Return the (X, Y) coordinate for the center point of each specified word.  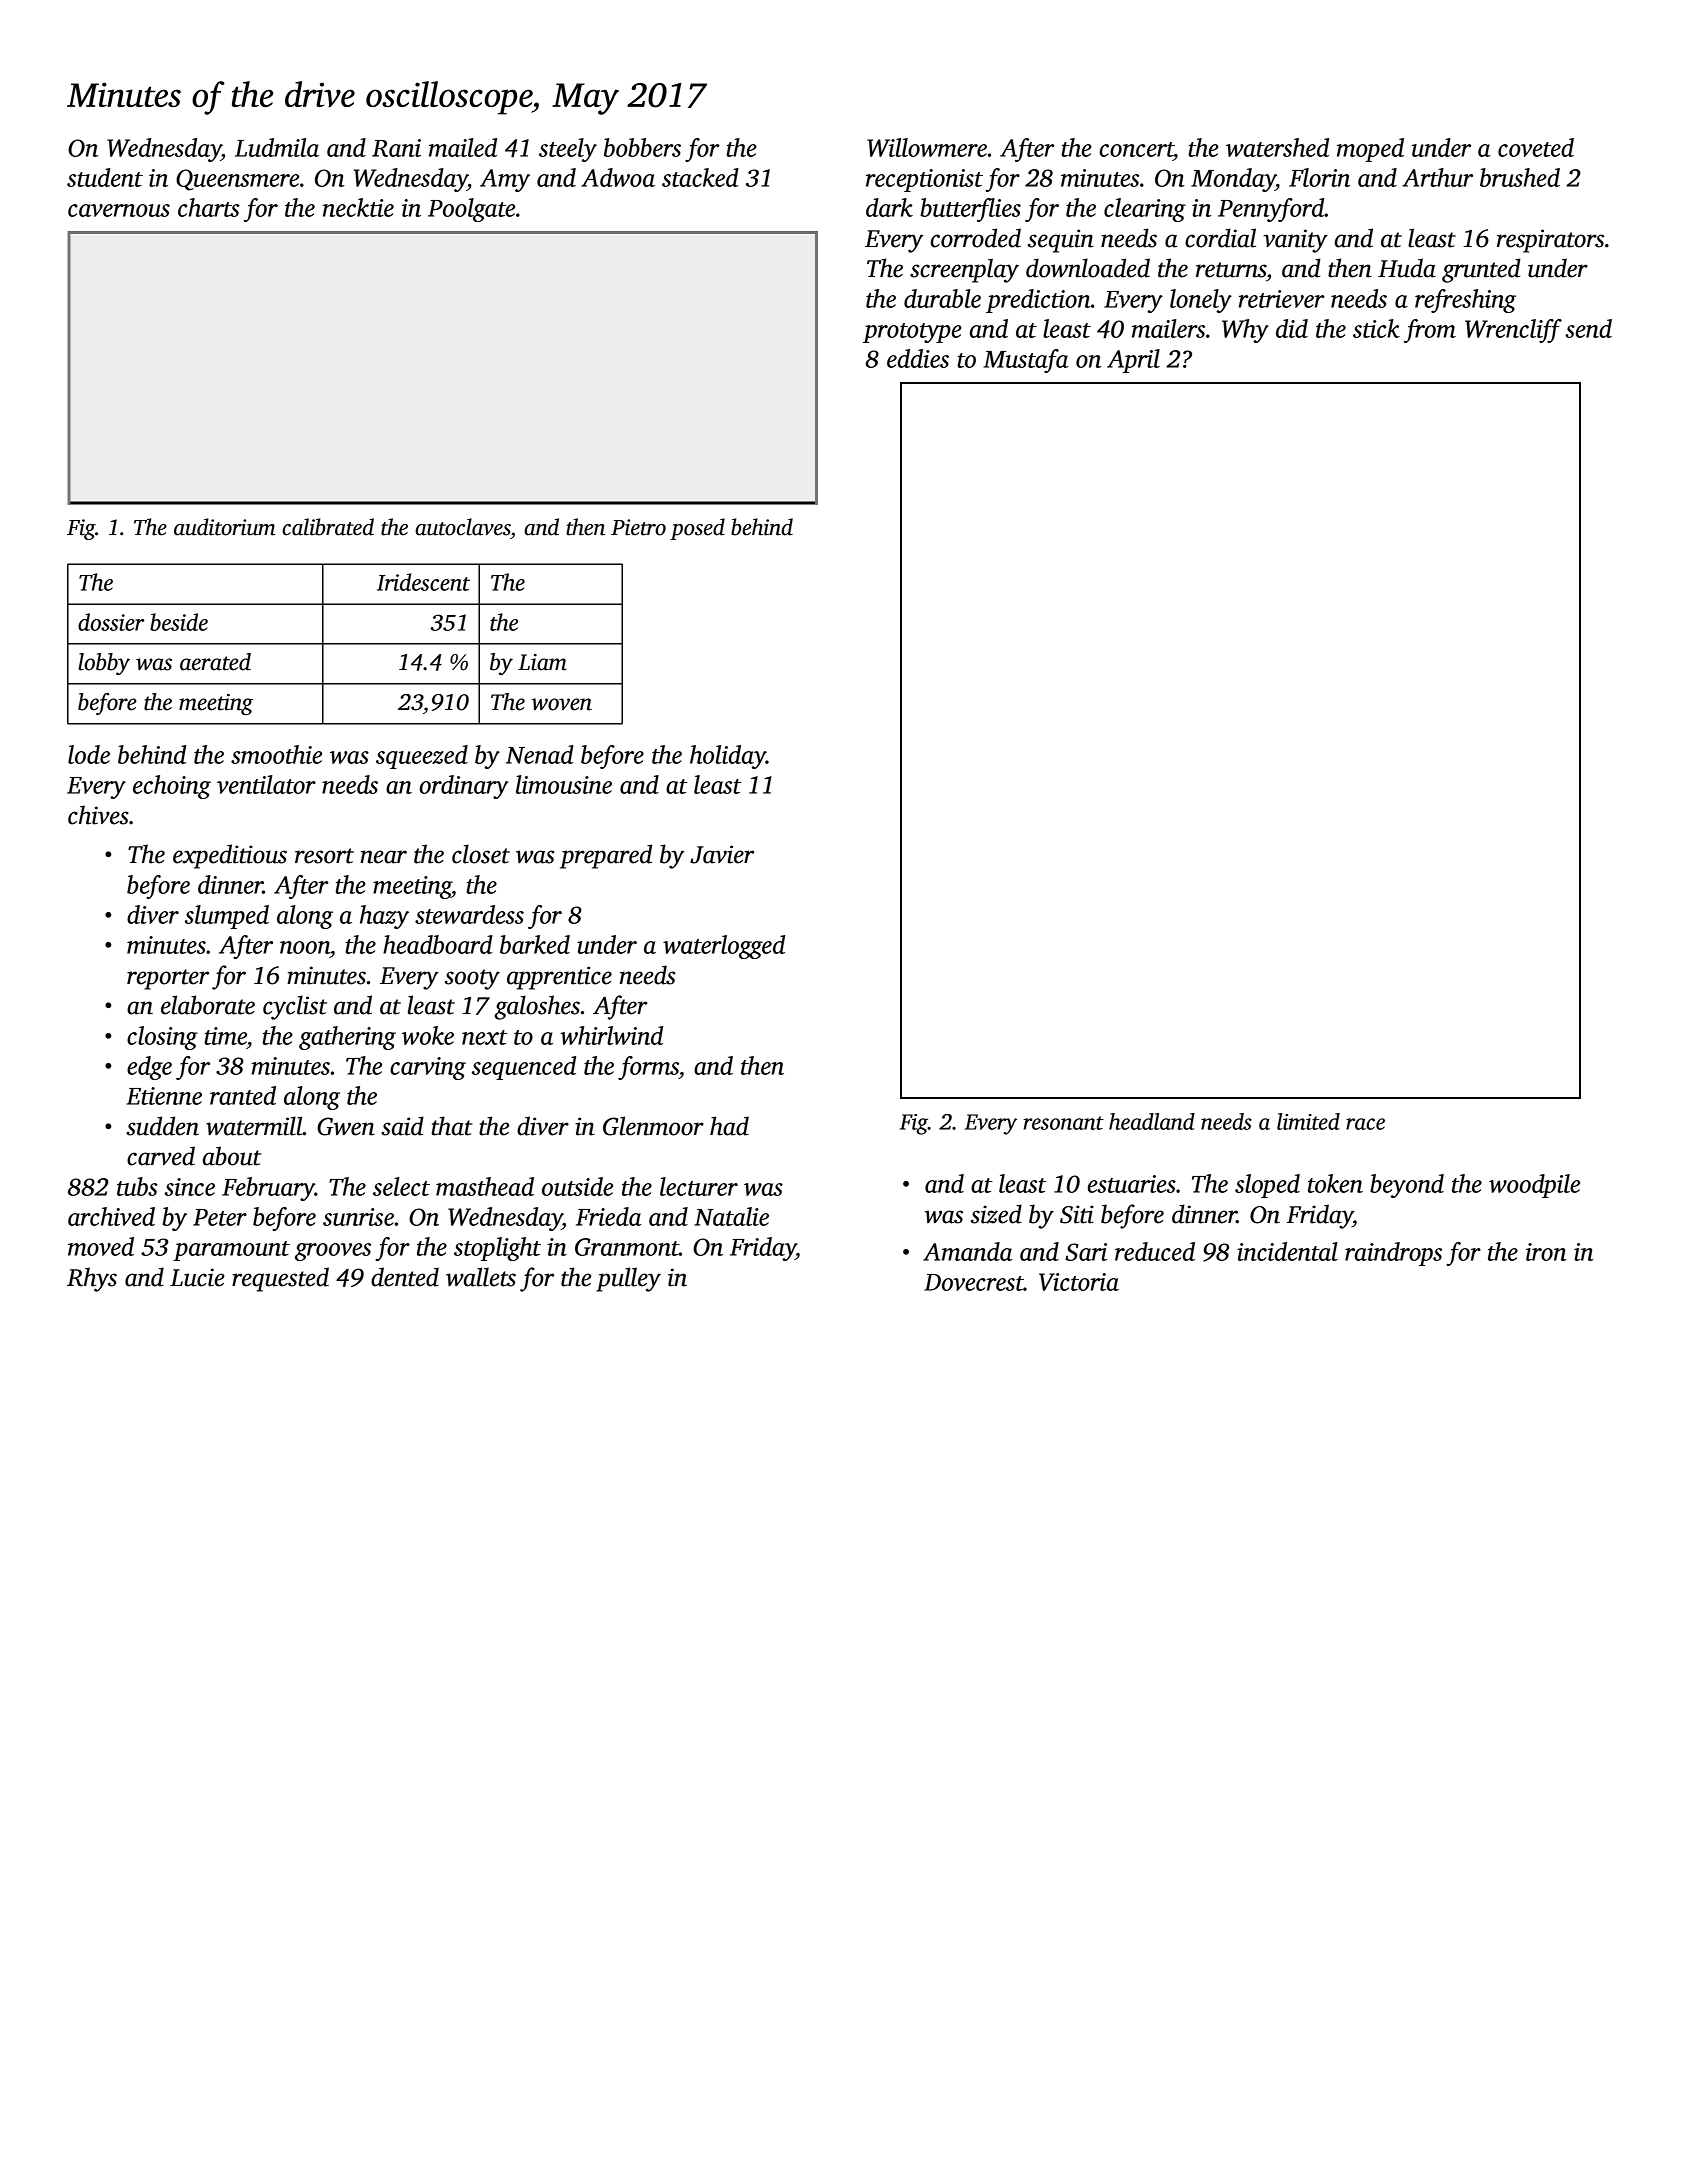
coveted (1536, 147)
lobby (104, 664)
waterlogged (724, 947)
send (1588, 328)
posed (697, 529)
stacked (700, 177)
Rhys (92, 1279)
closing (162, 1038)
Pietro (638, 527)
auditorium (224, 527)
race (1365, 1124)
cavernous (119, 210)
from (1430, 331)
